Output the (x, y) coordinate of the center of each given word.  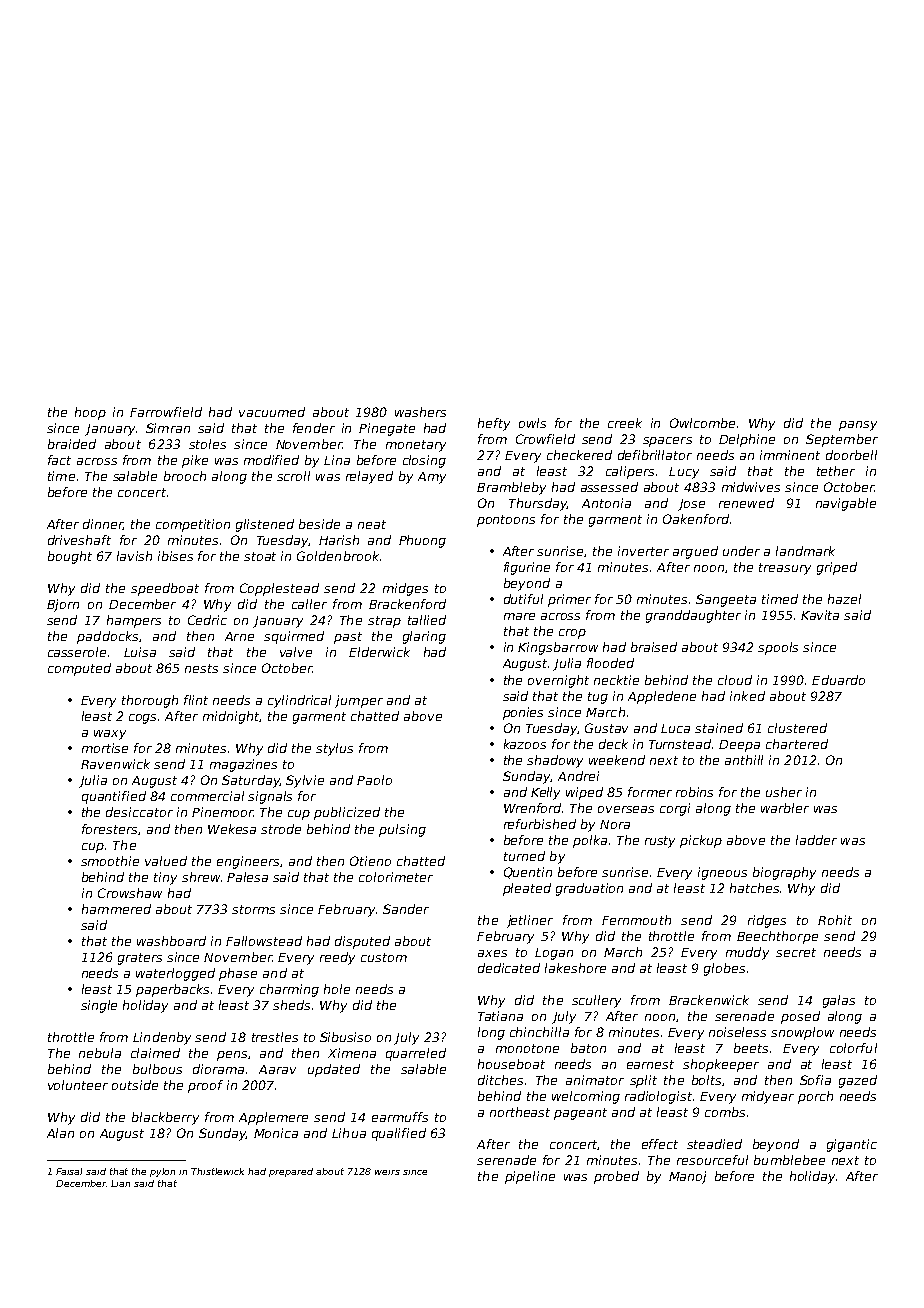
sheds (291, 1005)
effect (660, 1144)
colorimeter (396, 877)
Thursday (538, 504)
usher (784, 792)
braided (72, 444)
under (741, 551)
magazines (243, 765)
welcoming (586, 1097)
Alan (60, 1133)
